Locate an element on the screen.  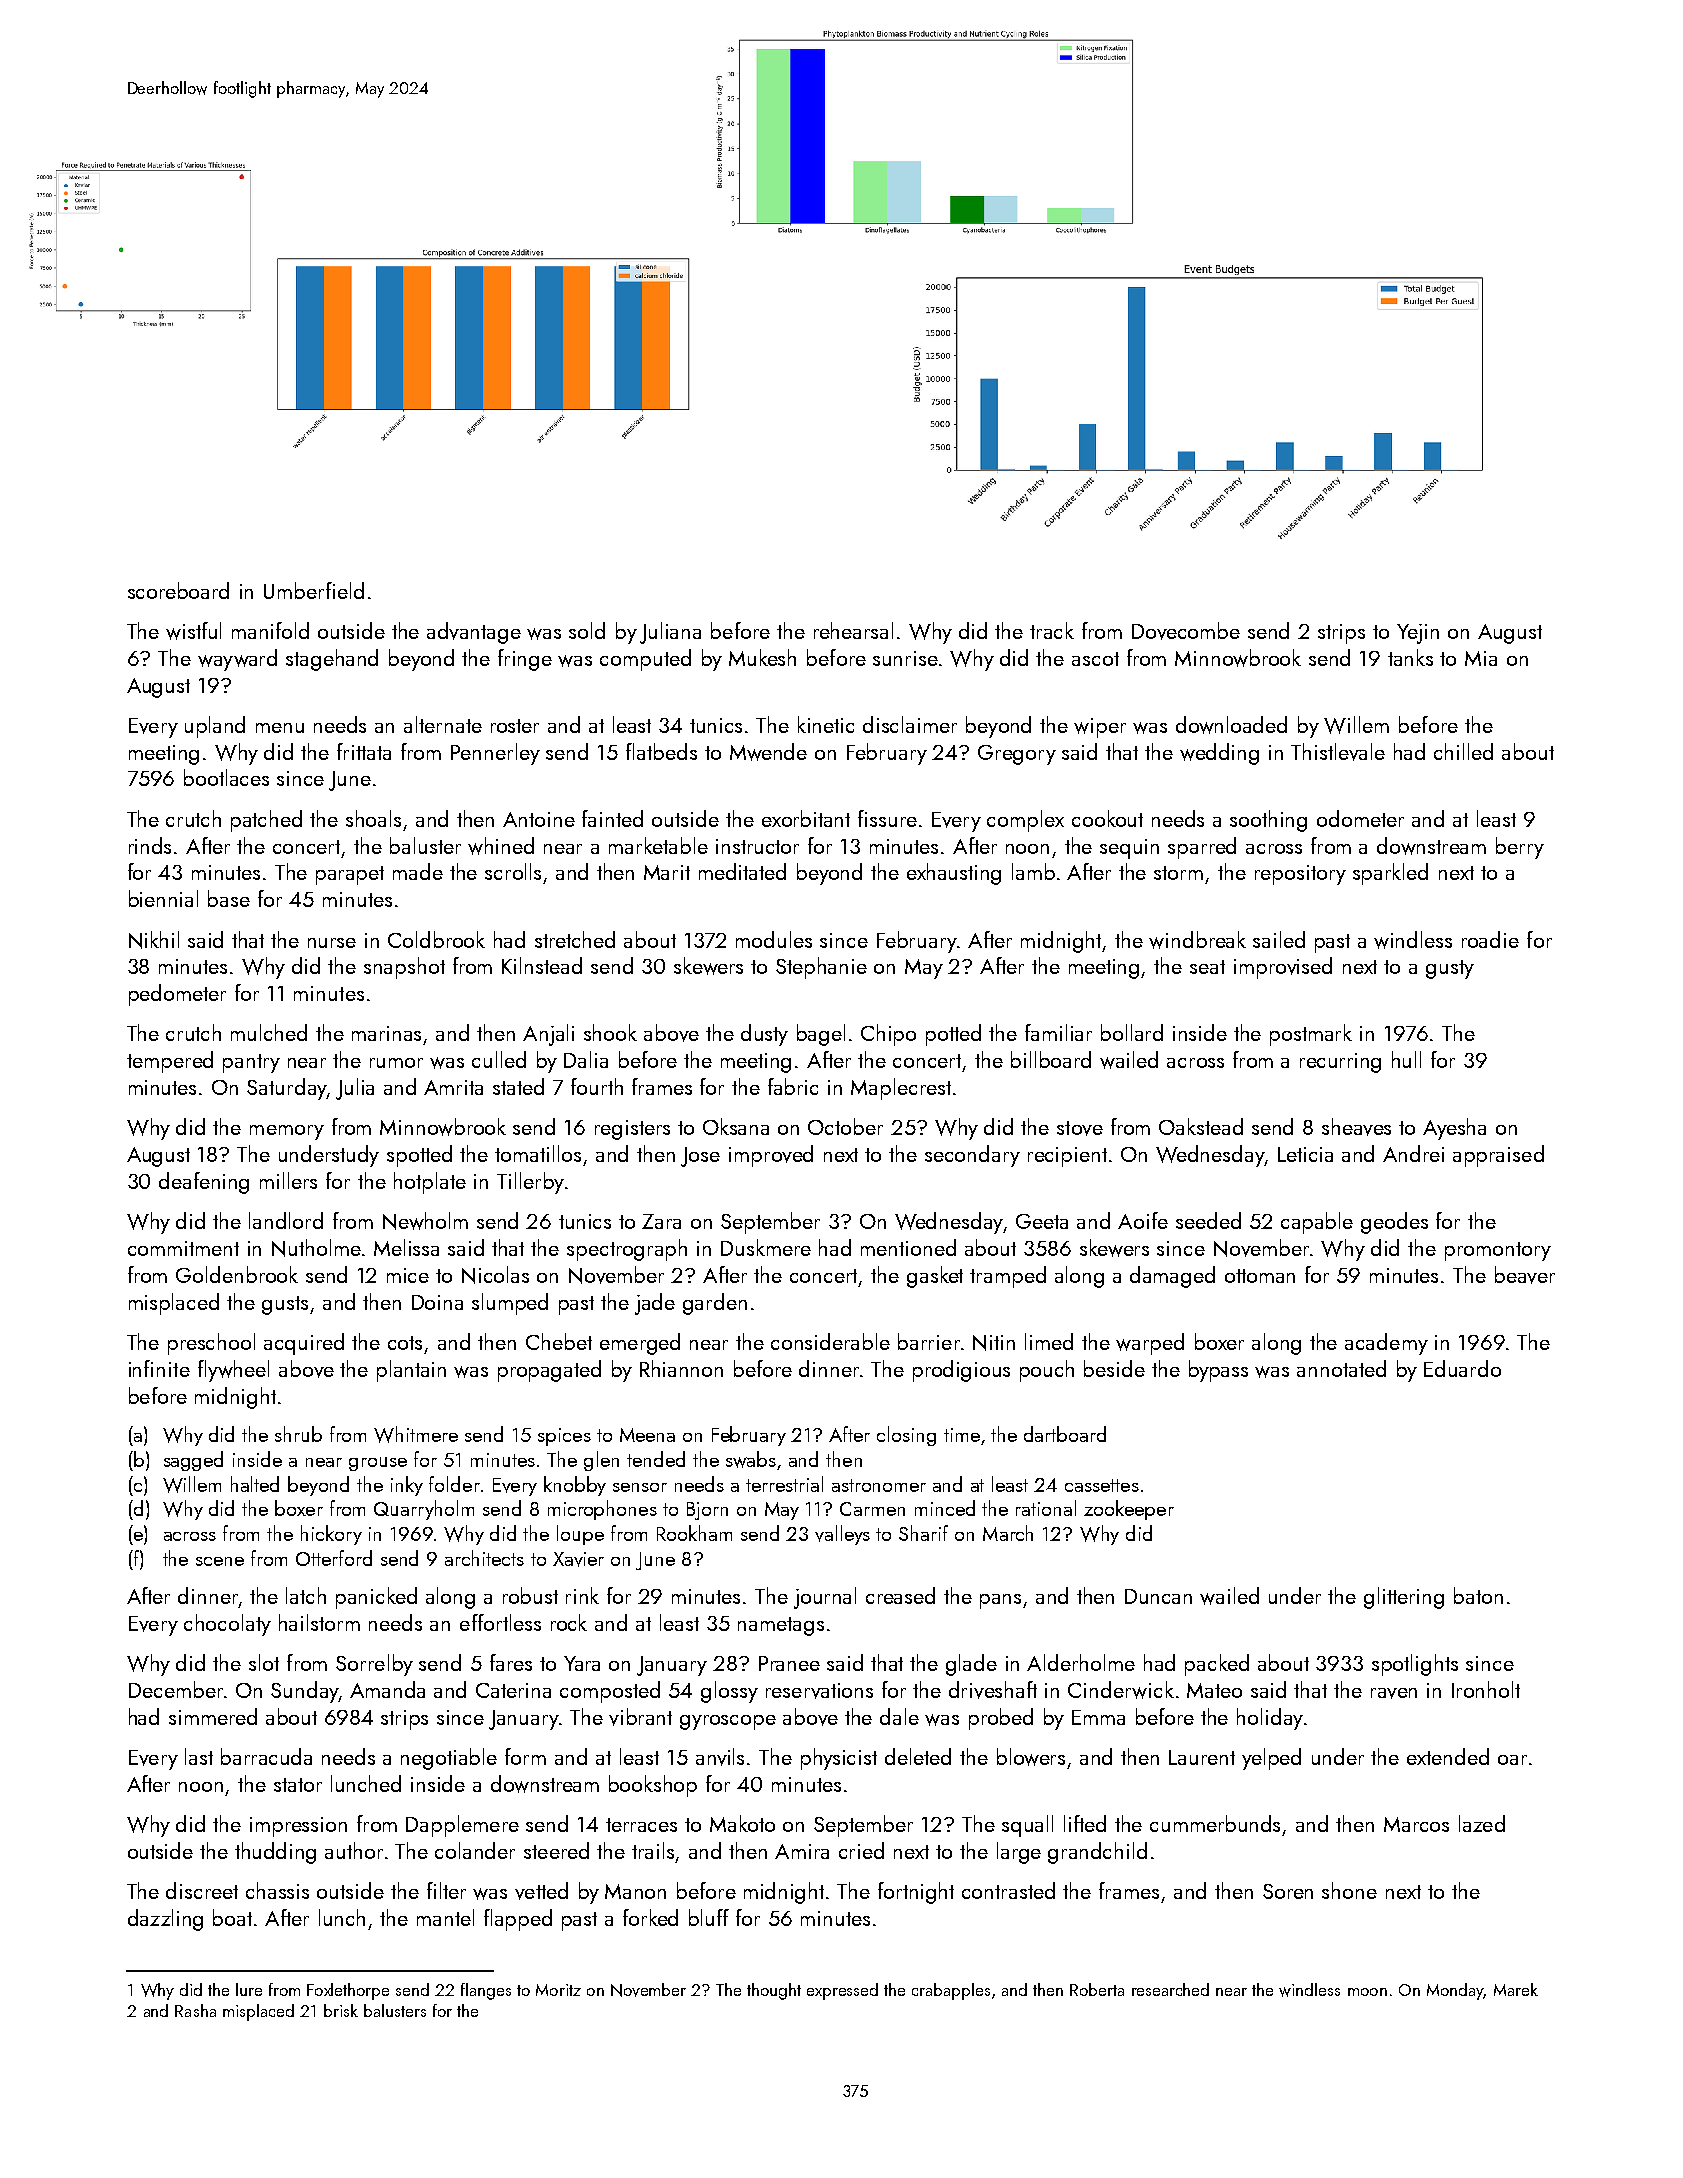
damaged is located at coordinates (1172, 1277).
